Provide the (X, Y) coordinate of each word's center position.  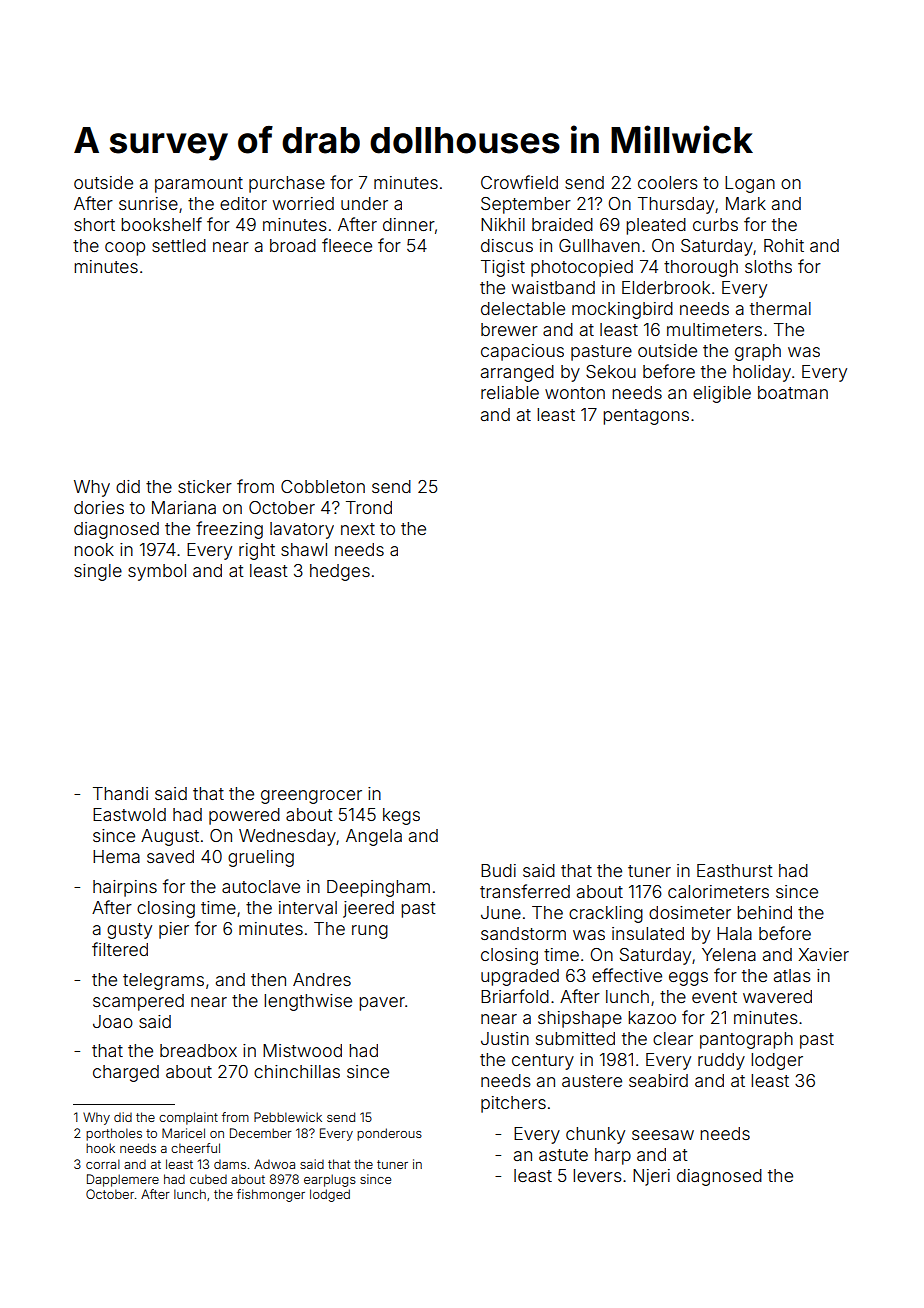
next (358, 529)
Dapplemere (123, 1180)
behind (764, 912)
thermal (780, 308)
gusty (129, 931)
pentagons (646, 417)
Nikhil (503, 224)
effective (627, 975)
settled (179, 245)
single (98, 572)
